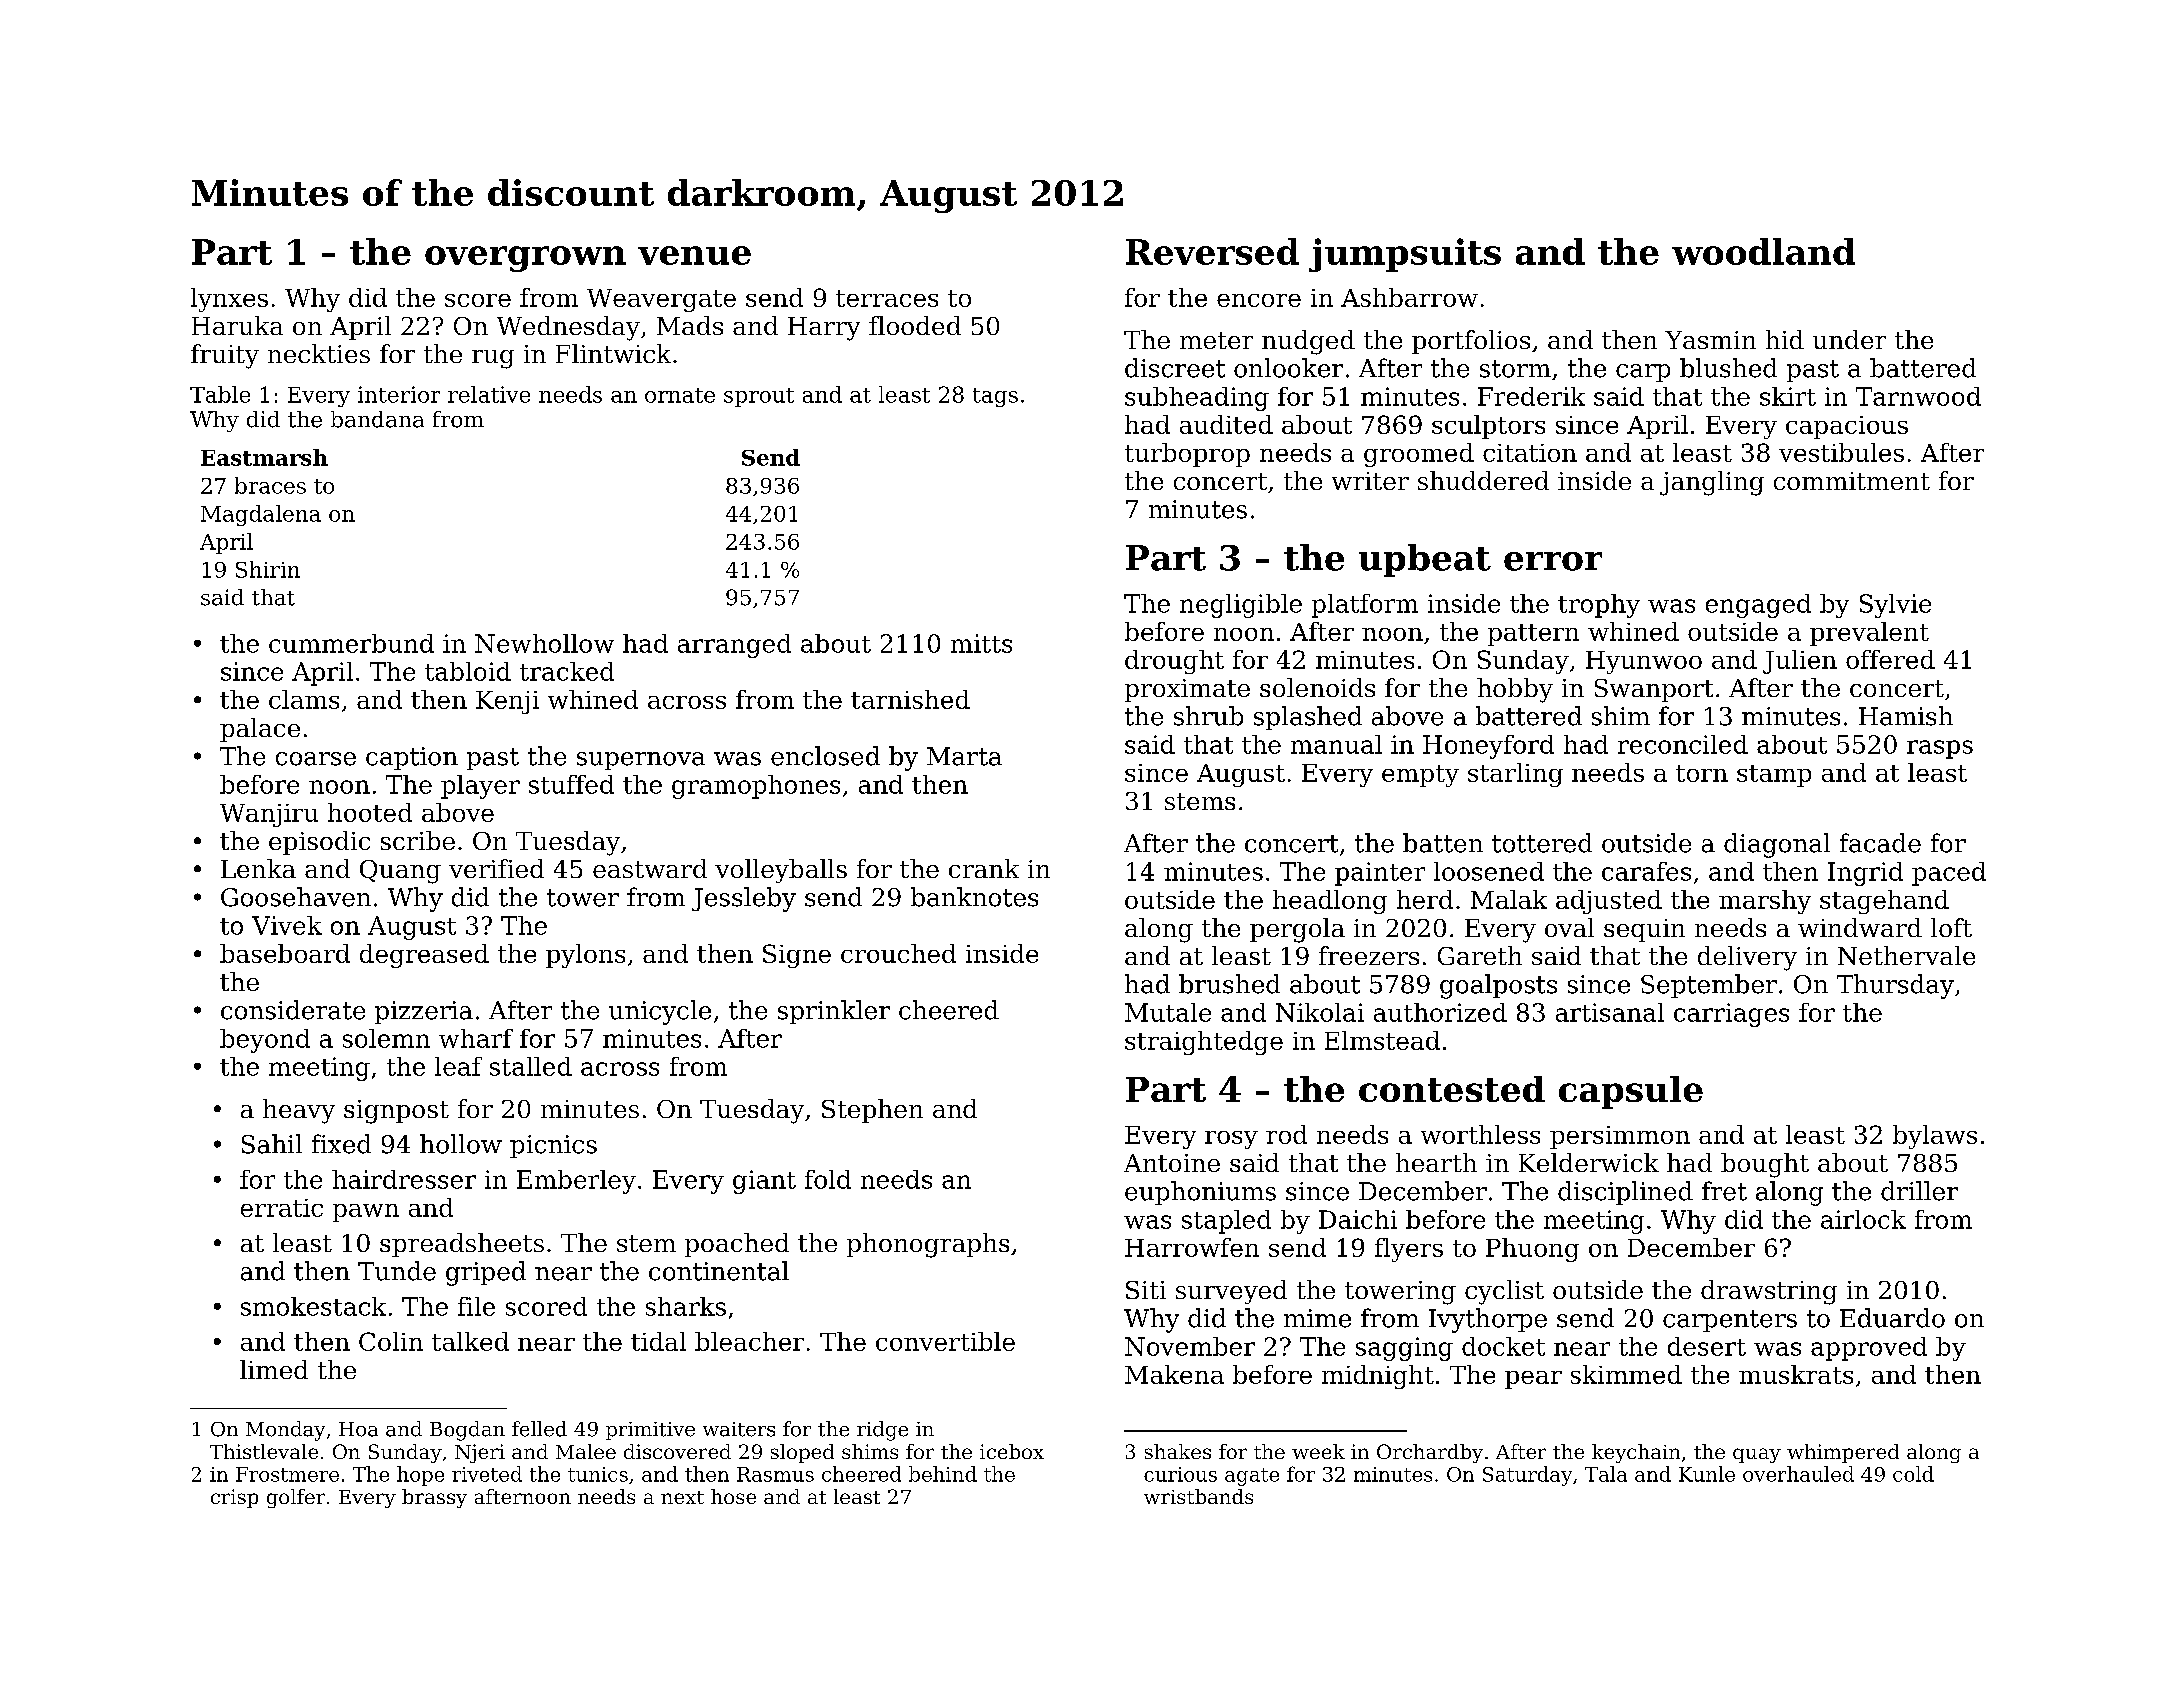 The width and height of the screenshot is (2178, 1683). Describe the element at coordinates (984, 868) in the screenshot. I see `crank` at that location.
